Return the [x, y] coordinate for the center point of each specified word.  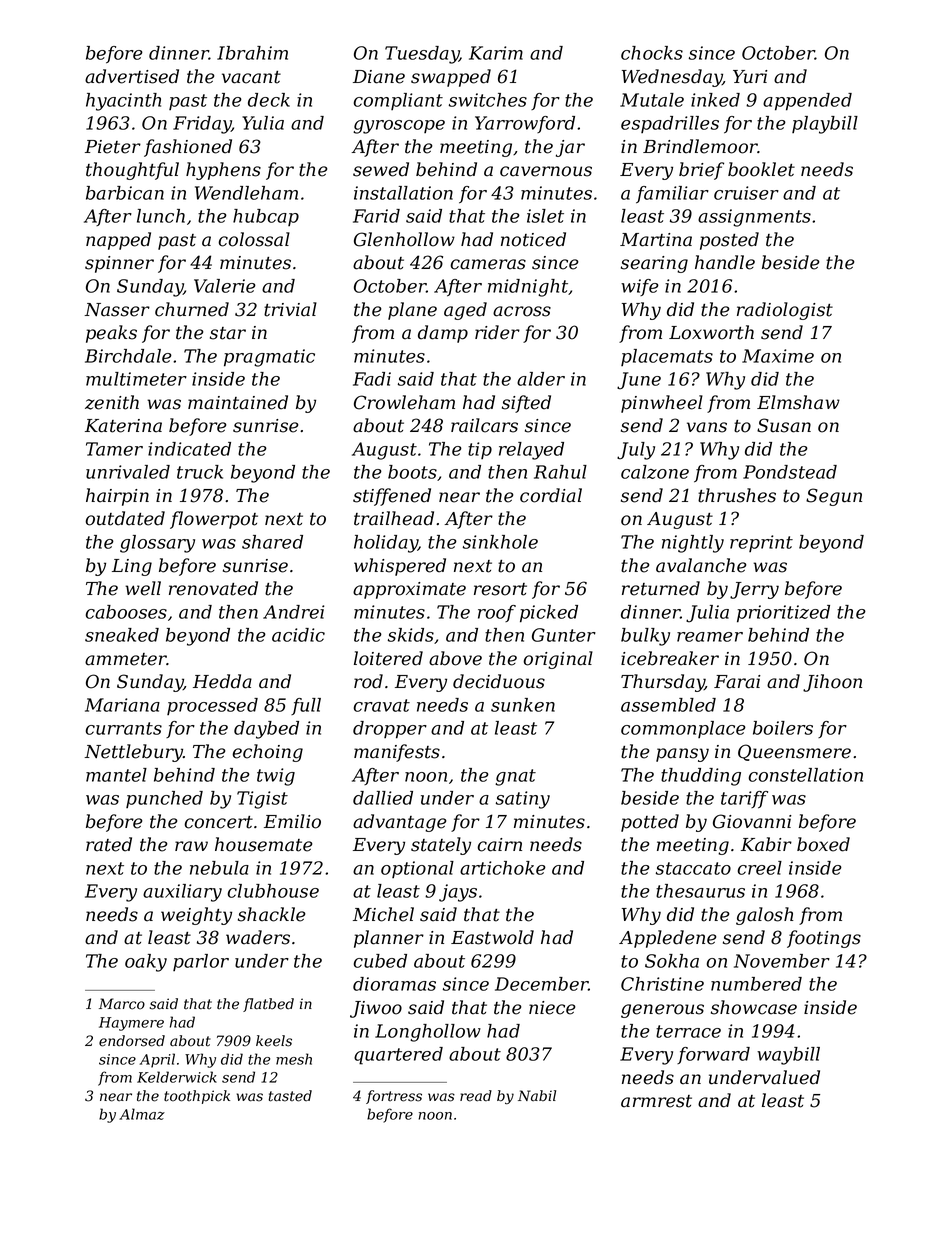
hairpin [117, 497]
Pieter [113, 147]
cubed [380, 961]
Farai [737, 682]
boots [412, 472]
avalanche [701, 565]
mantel [116, 775]
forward [713, 1055]
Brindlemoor [700, 146]
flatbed [268, 1005]
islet [545, 216]
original [558, 660]
